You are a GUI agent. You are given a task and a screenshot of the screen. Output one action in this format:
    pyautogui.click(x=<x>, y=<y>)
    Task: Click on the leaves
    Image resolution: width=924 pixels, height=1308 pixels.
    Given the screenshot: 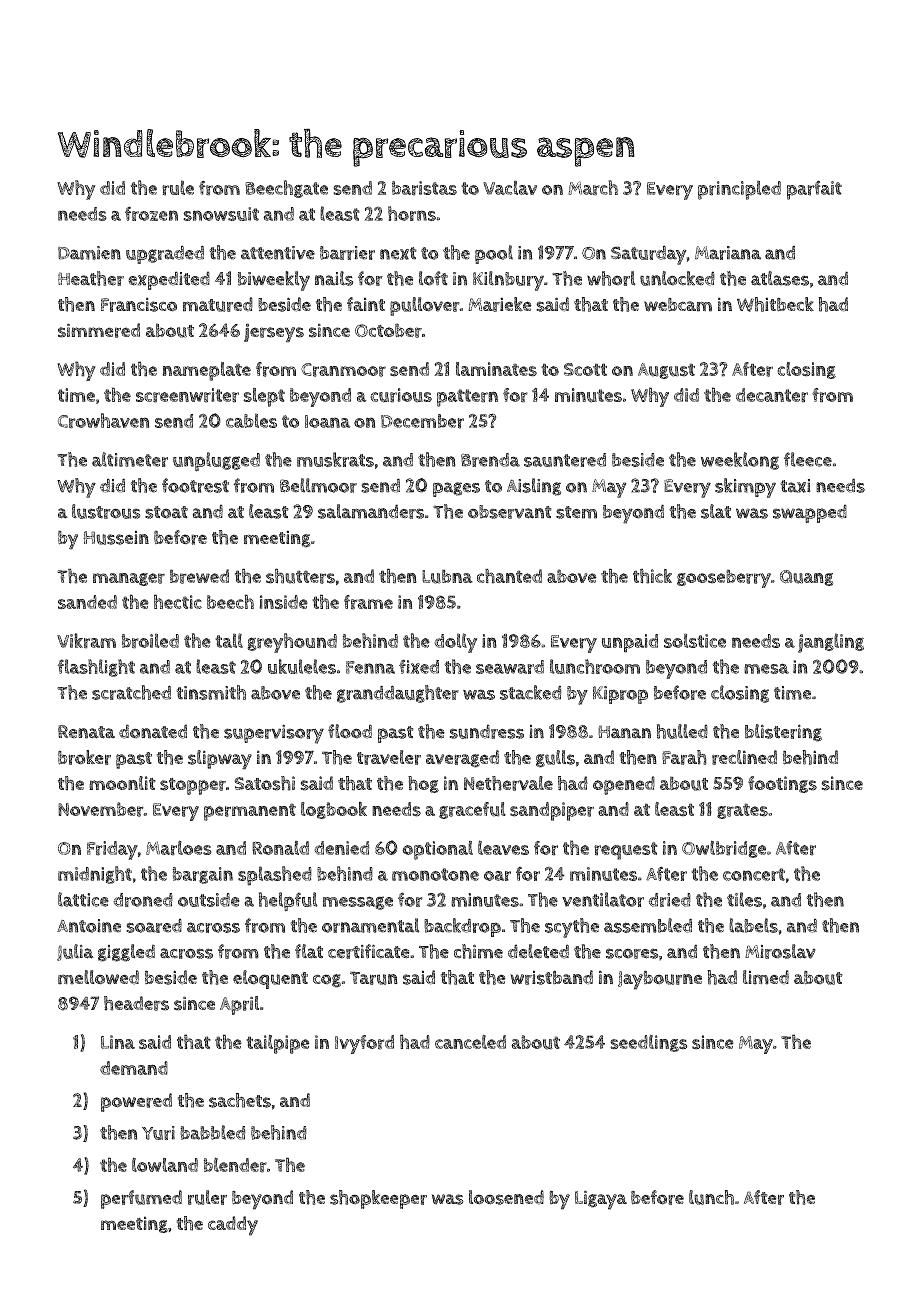 What is the action you would take?
    pyautogui.click(x=503, y=847)
